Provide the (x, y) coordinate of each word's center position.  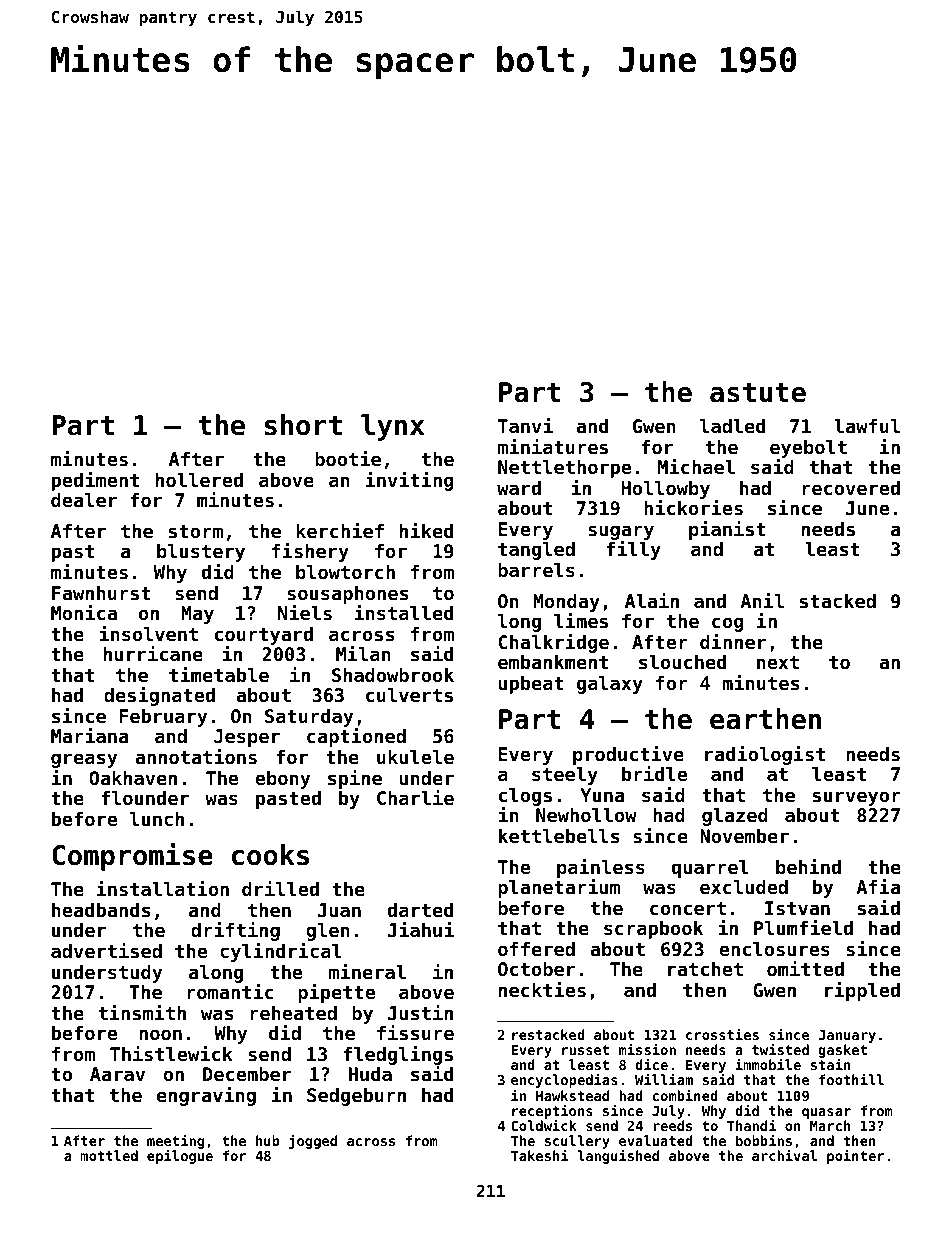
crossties (722, 1034)
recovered (851, 488)
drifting (235, 931)
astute (758, 393)
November (744, 836)
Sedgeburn (356, 1097)
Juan (339, 910)
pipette (336, 993)
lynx (392, 427)
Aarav (117, 1074)
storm (196, 531)
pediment (95, 481)
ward (519, 488)
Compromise (132, 857)
